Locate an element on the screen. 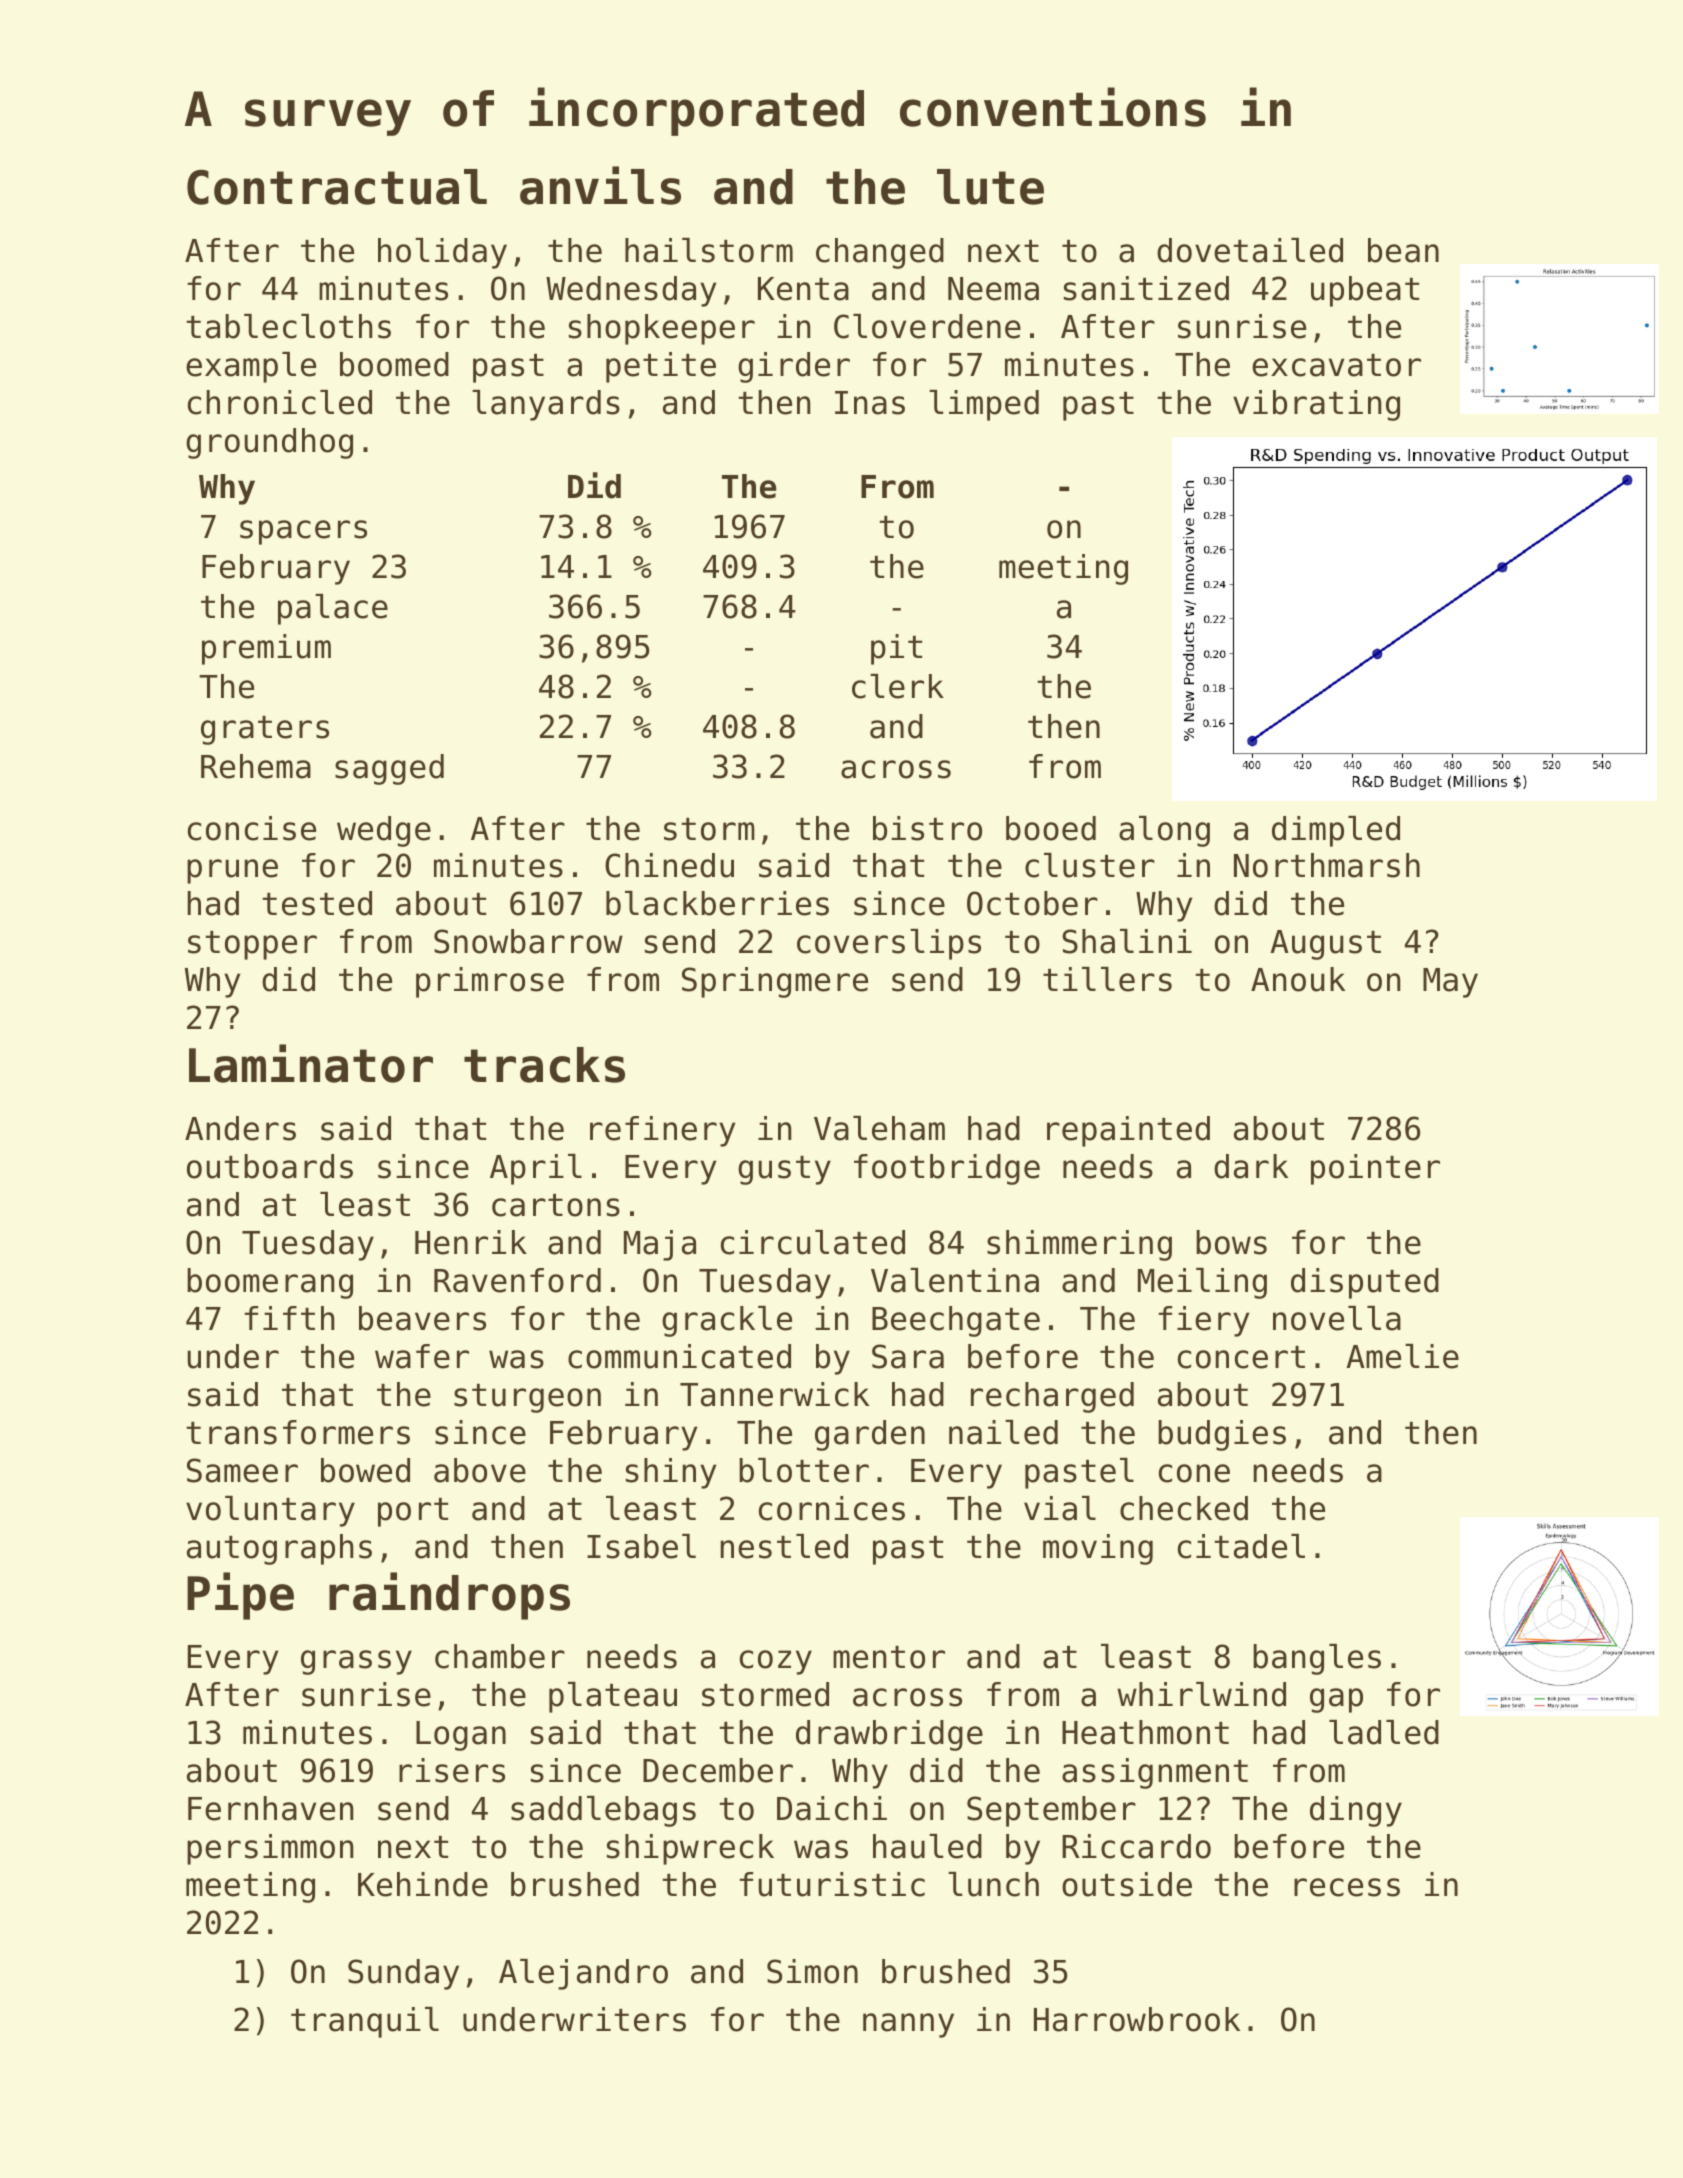 This screenshot has height=2178, width=1683. stopper is located at coordinates (252, 945).
